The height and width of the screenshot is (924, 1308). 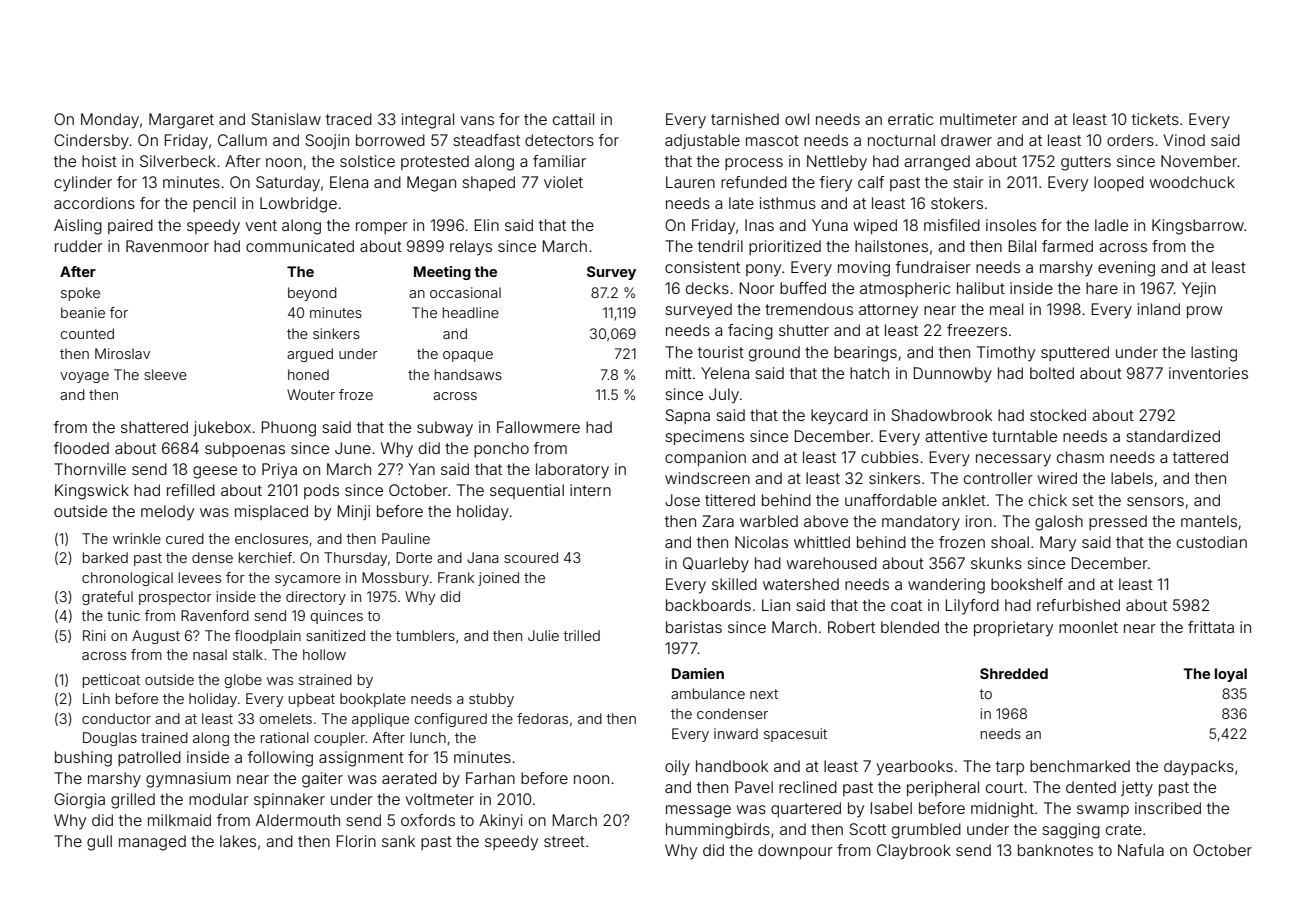 What do you see at coordinates (178, 161) in the screenshot?
I see `Silverbeck` at bounding box center [178, 161].
